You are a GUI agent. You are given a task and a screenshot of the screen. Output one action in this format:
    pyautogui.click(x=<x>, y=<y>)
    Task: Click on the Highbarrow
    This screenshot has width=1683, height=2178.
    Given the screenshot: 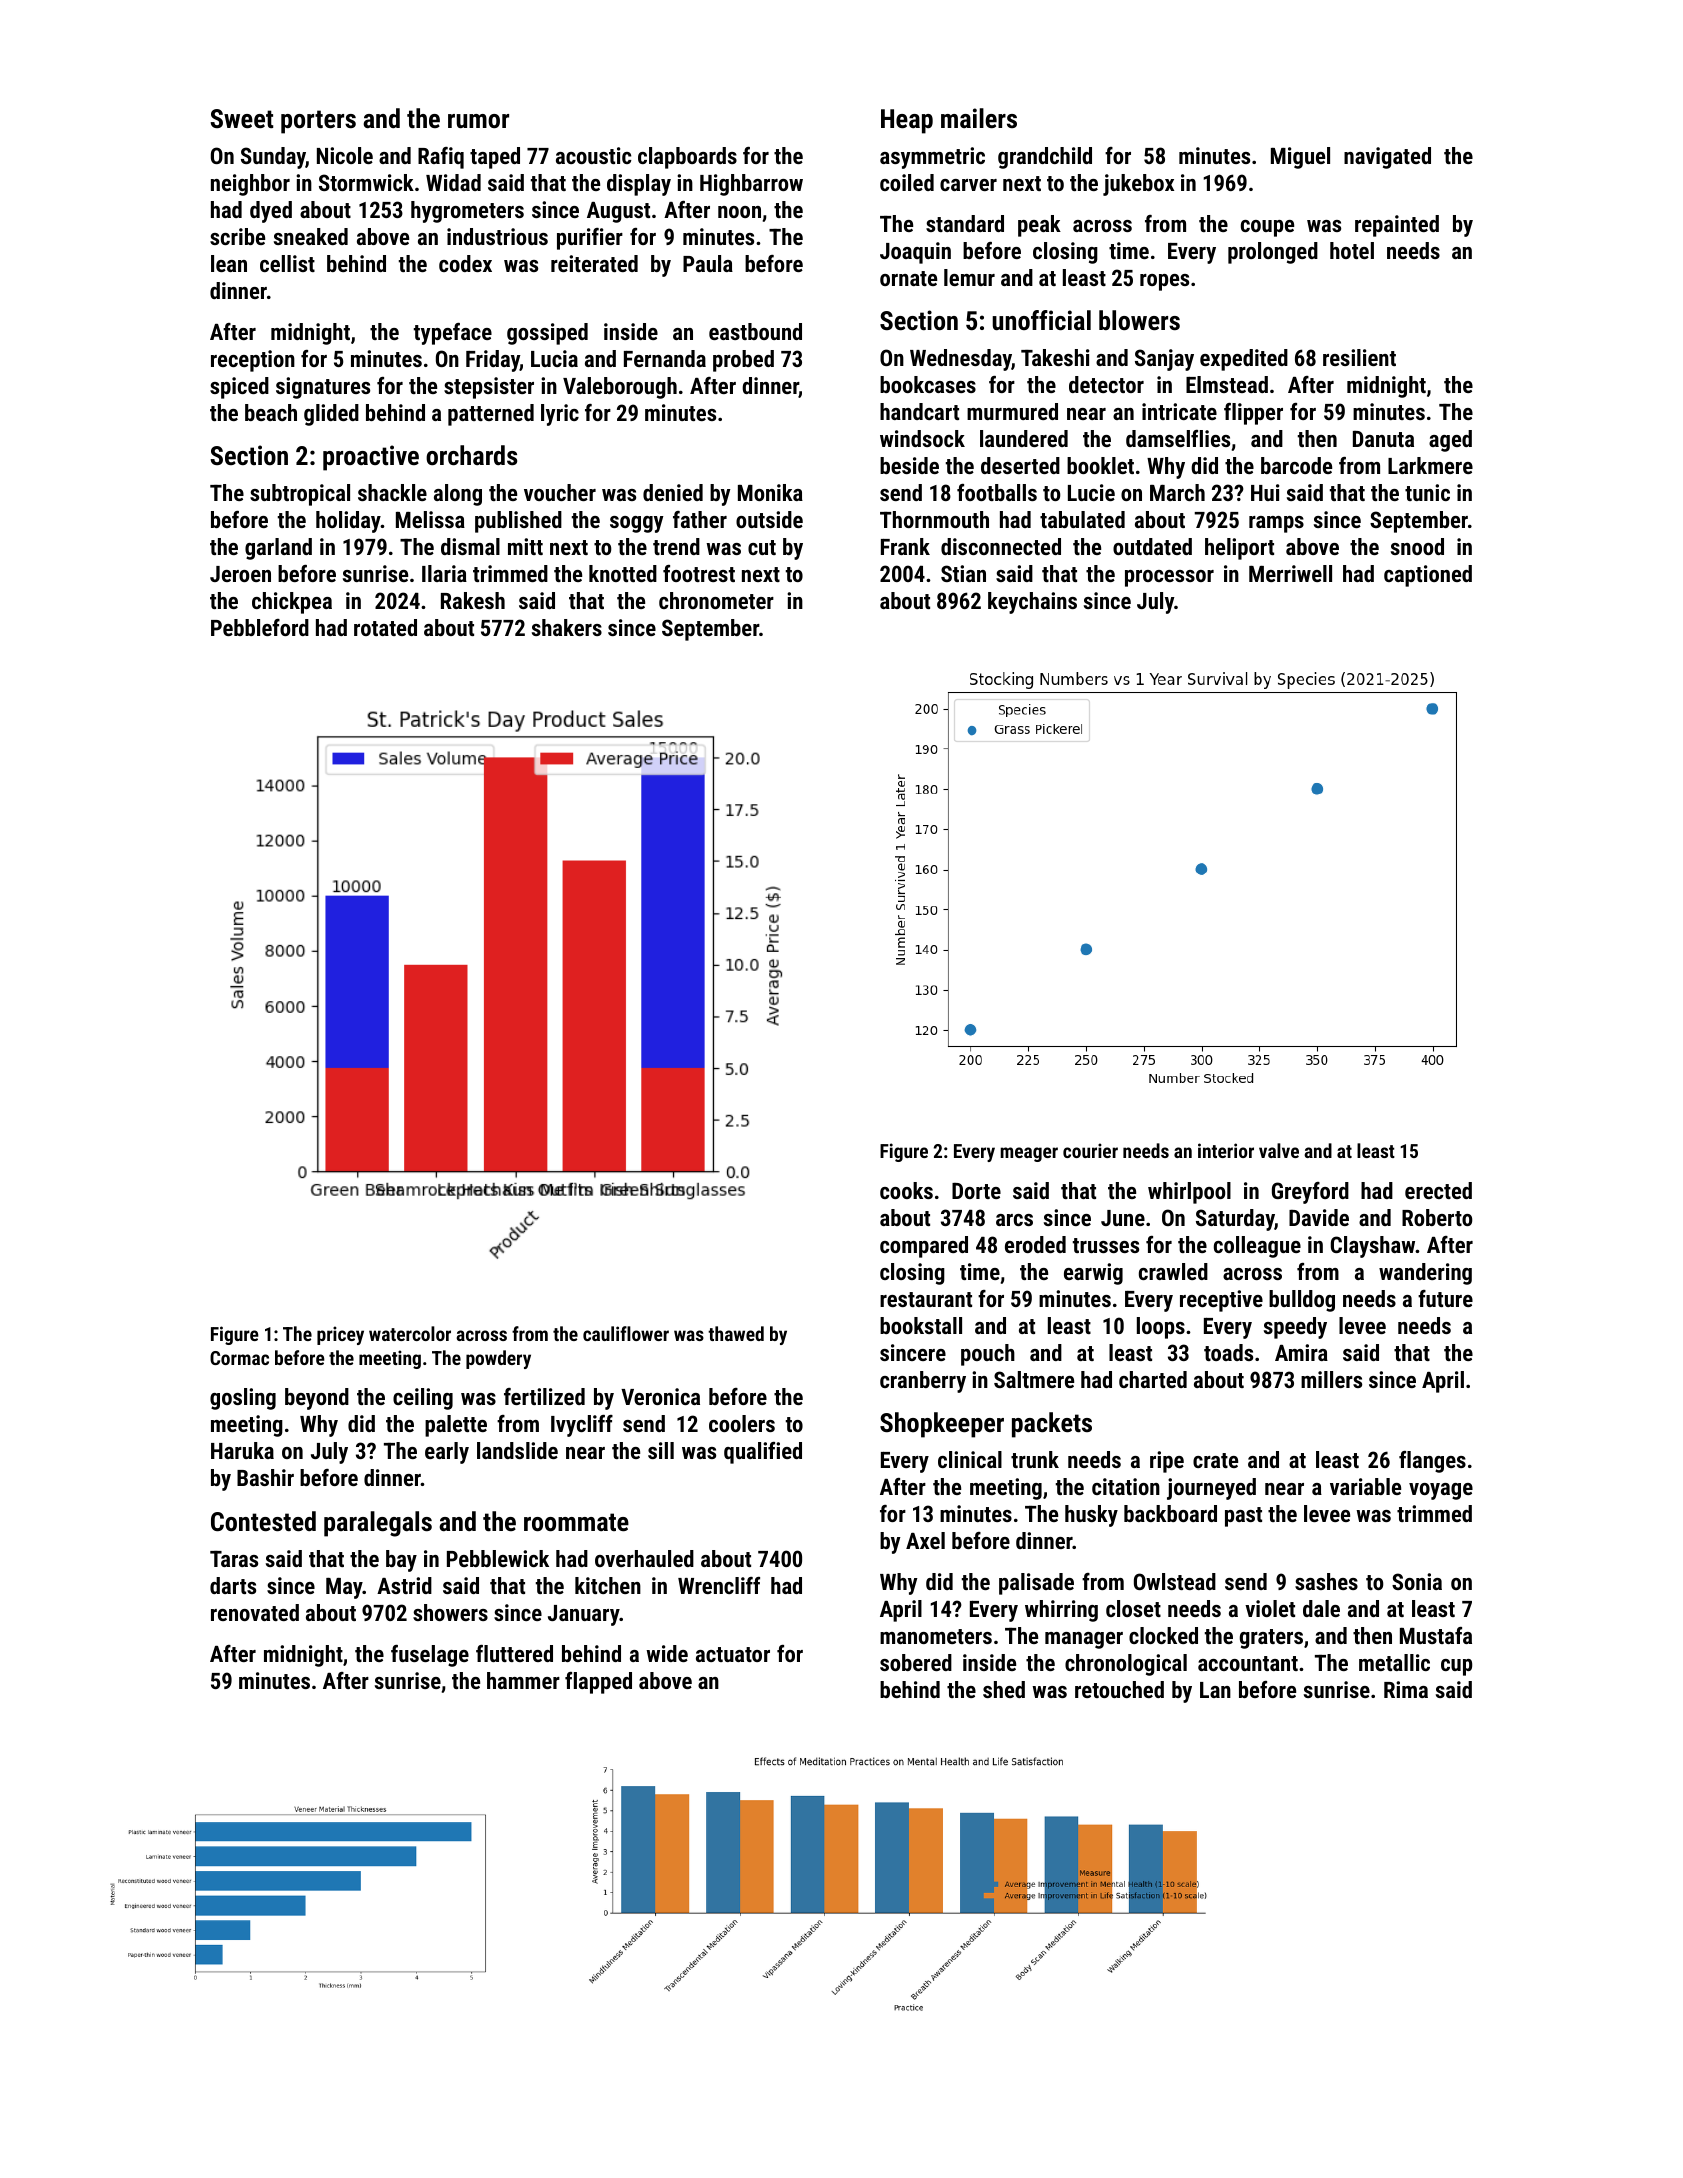 What is the action you would take?
    pyautogui.click(x=751, y=185)
